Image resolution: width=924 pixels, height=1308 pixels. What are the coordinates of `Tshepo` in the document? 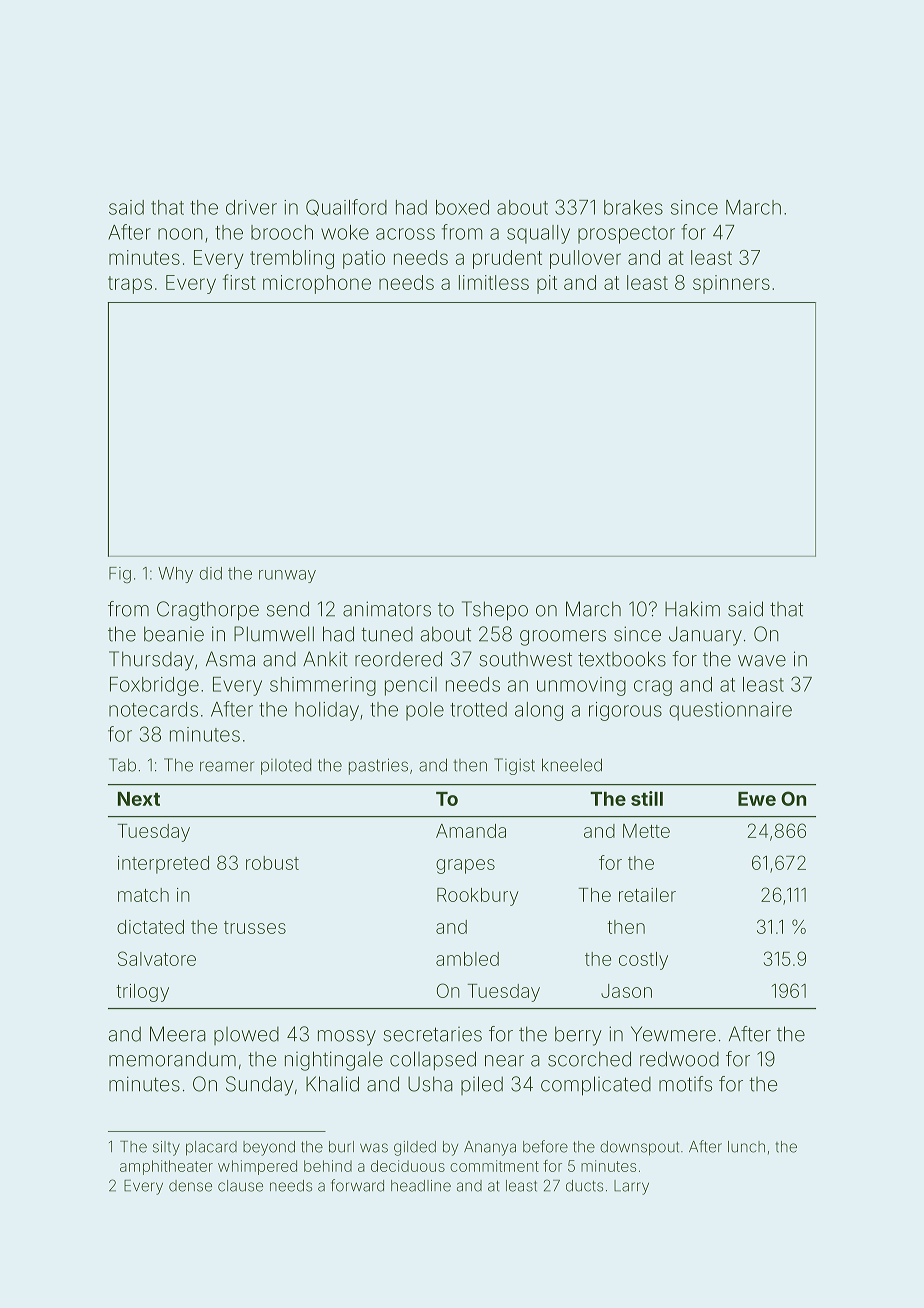 It's located at (495, 611).
